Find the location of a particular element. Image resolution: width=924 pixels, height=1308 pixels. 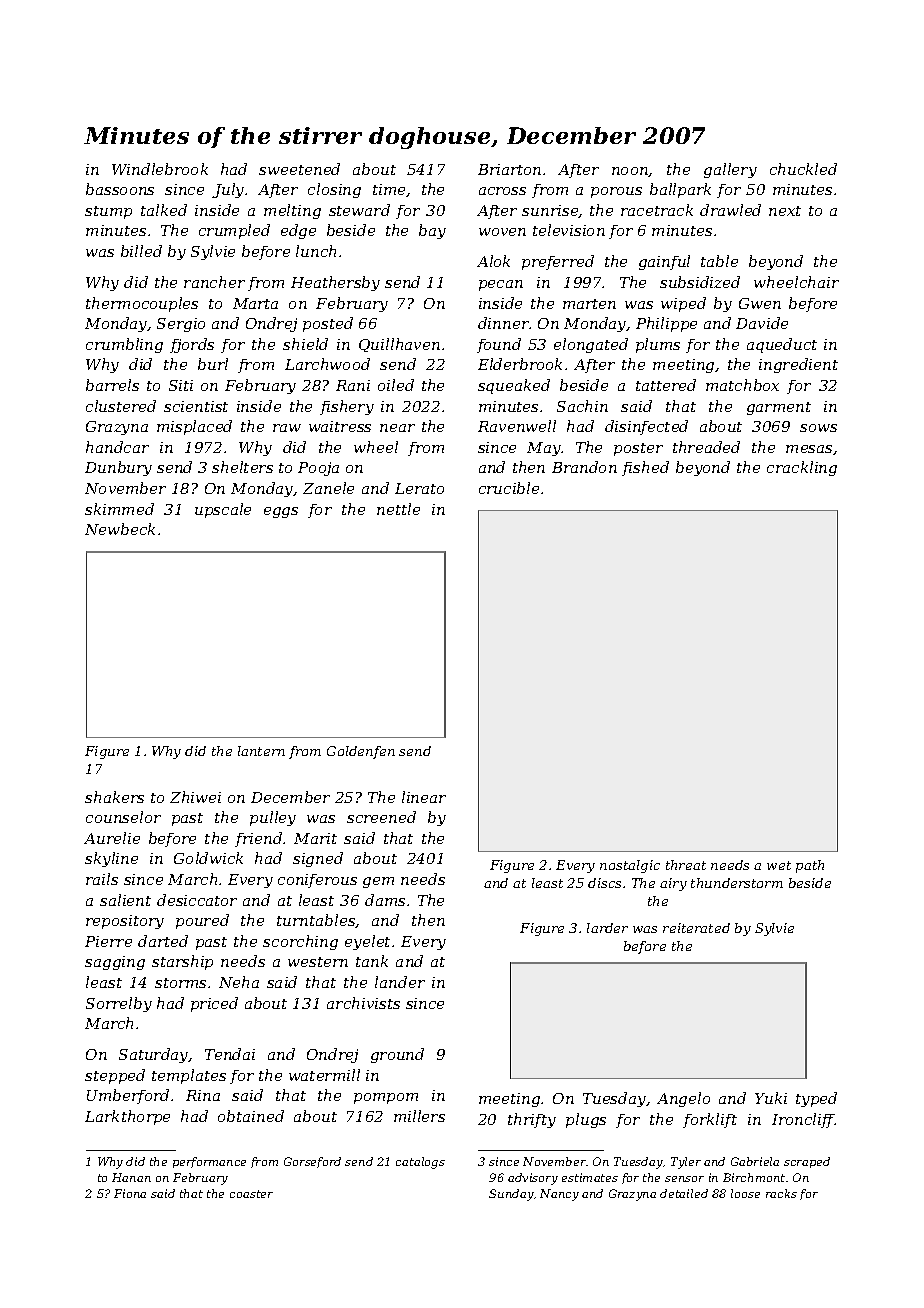

crucible is located at coordinates (509, 488).
